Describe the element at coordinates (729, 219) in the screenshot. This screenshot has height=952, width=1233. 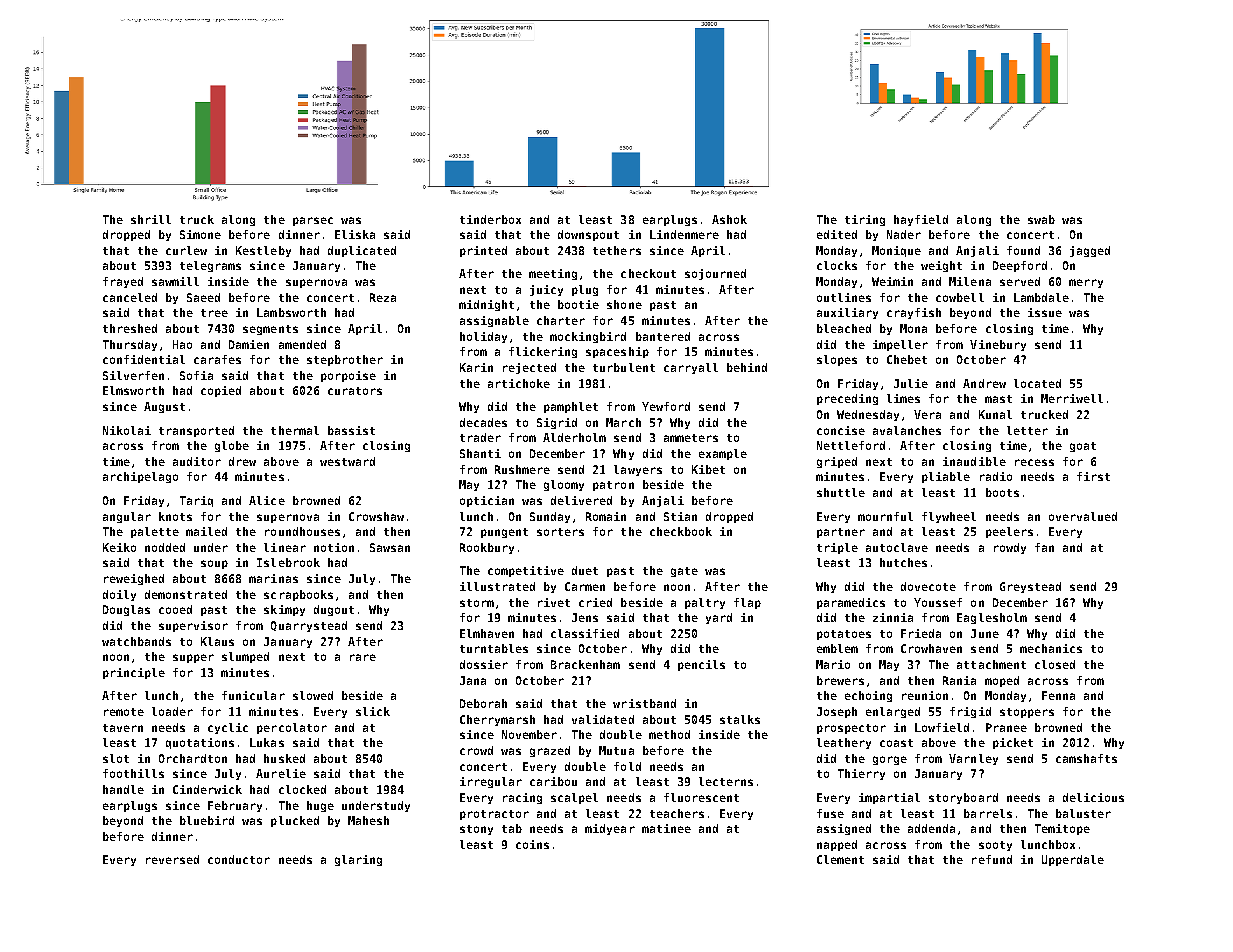
I see `Ashok` at that location.
